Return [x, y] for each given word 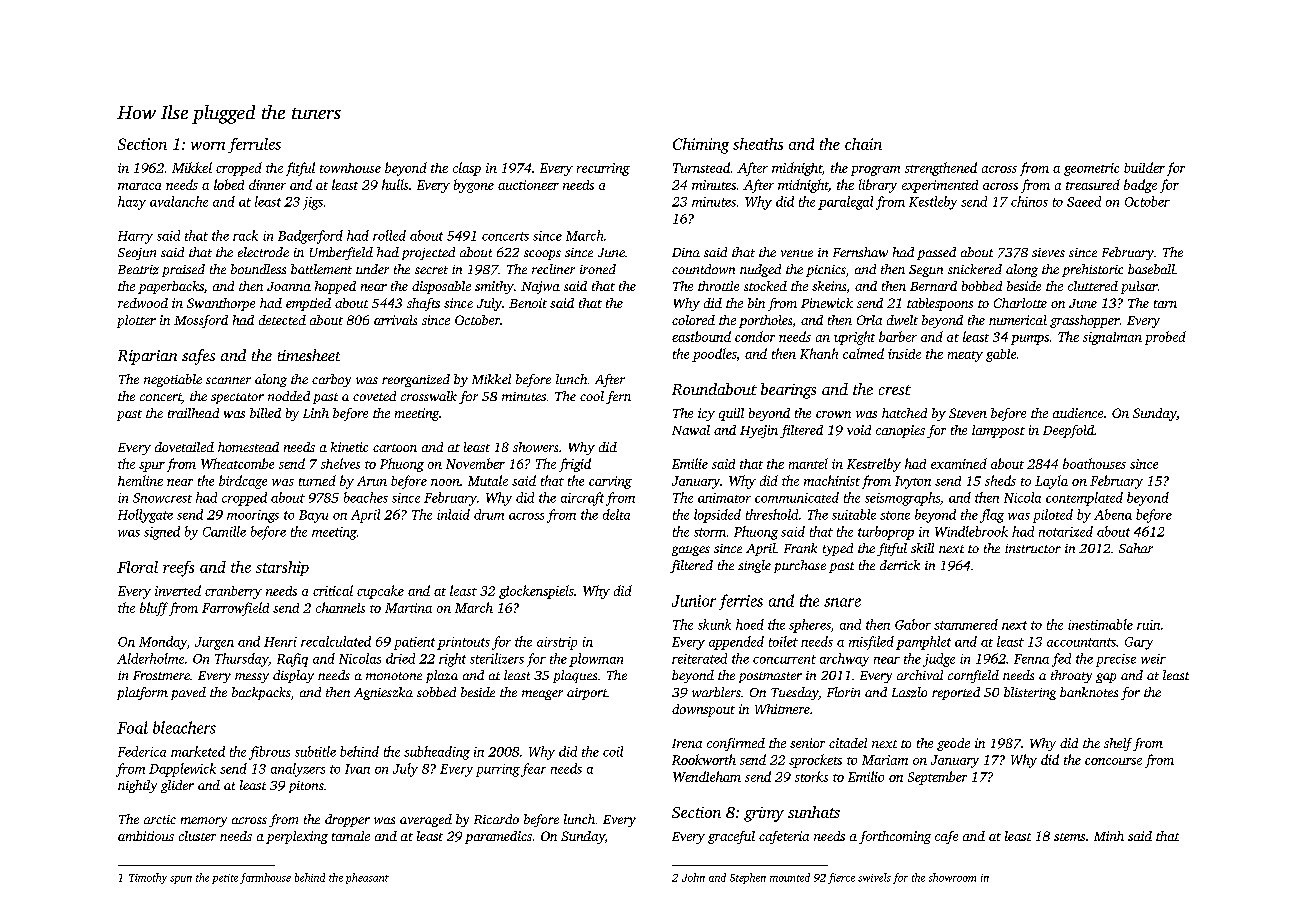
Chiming [701, 146]
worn [208, 146]
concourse [1113, 761]
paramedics [498, 837]
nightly [137, 786]
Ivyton [913, 482]
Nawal [691, 430]
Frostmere [161, 675]
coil [613, 751]
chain [863, 144]
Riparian [147, 357]
